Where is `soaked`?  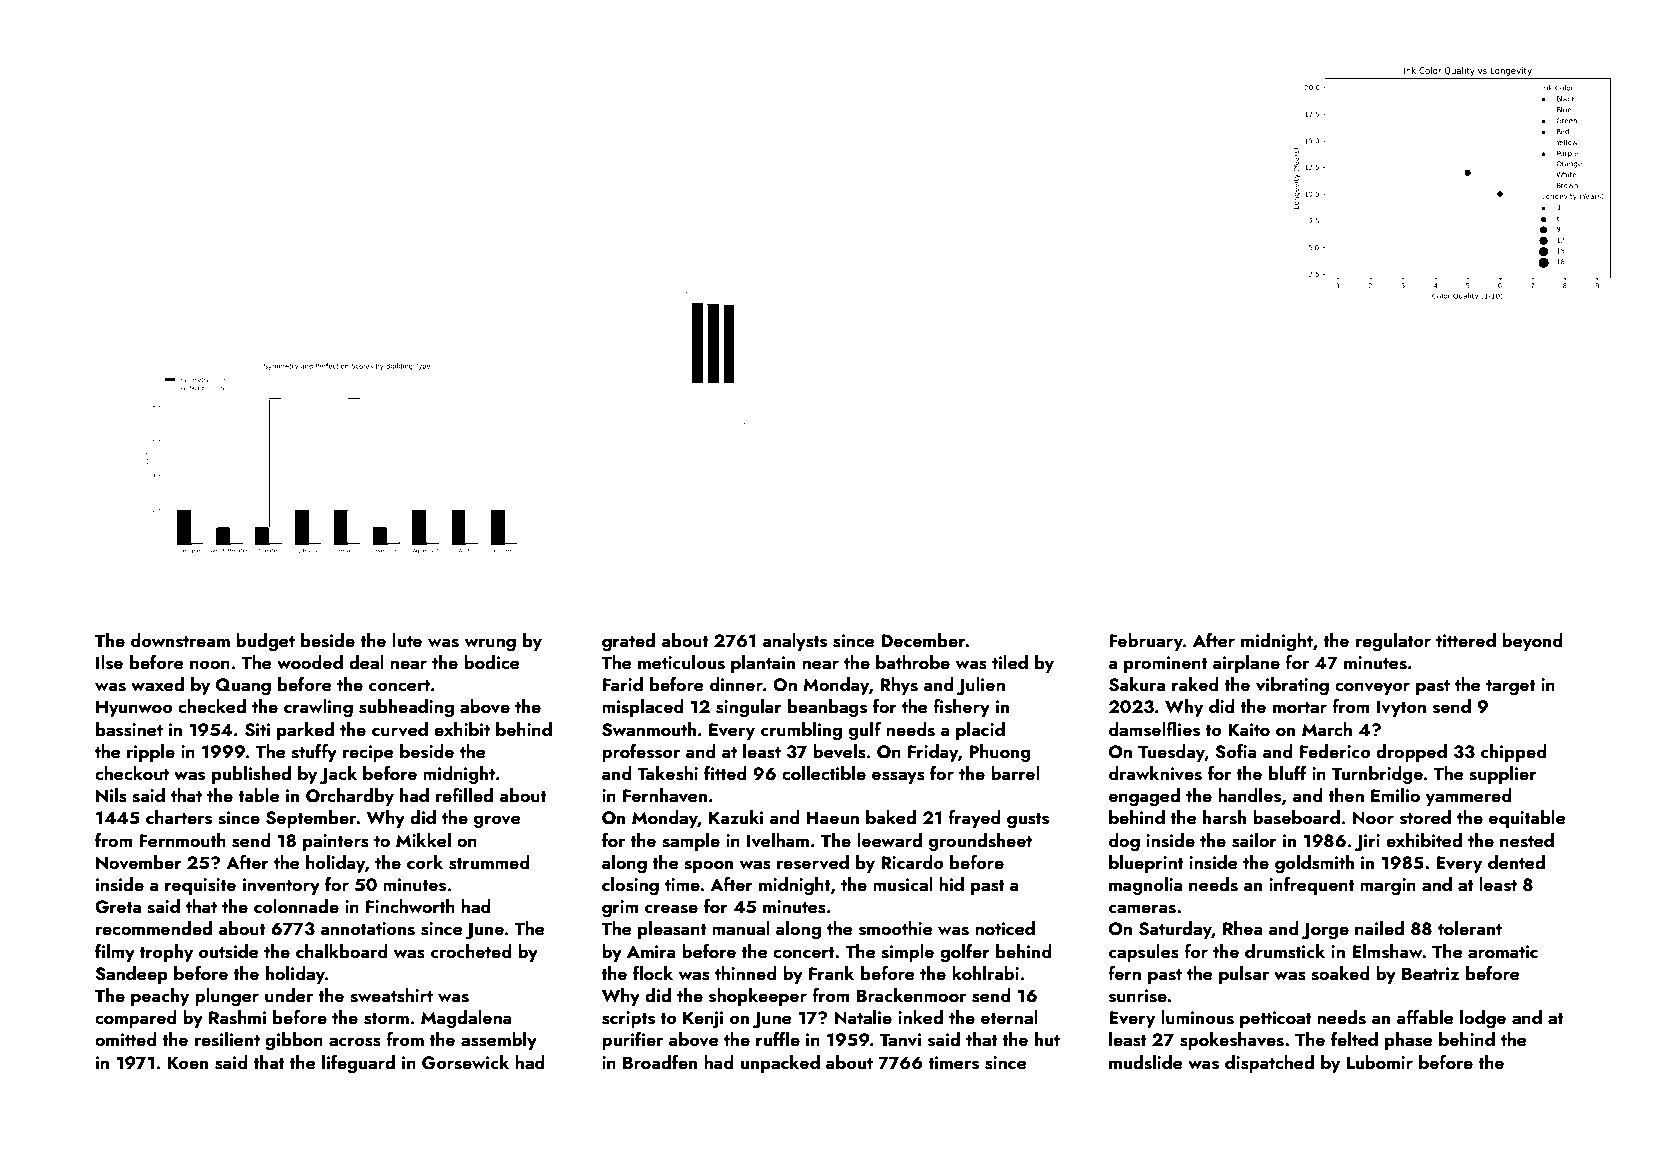
soaked is located at coordinates (1340, 973).
